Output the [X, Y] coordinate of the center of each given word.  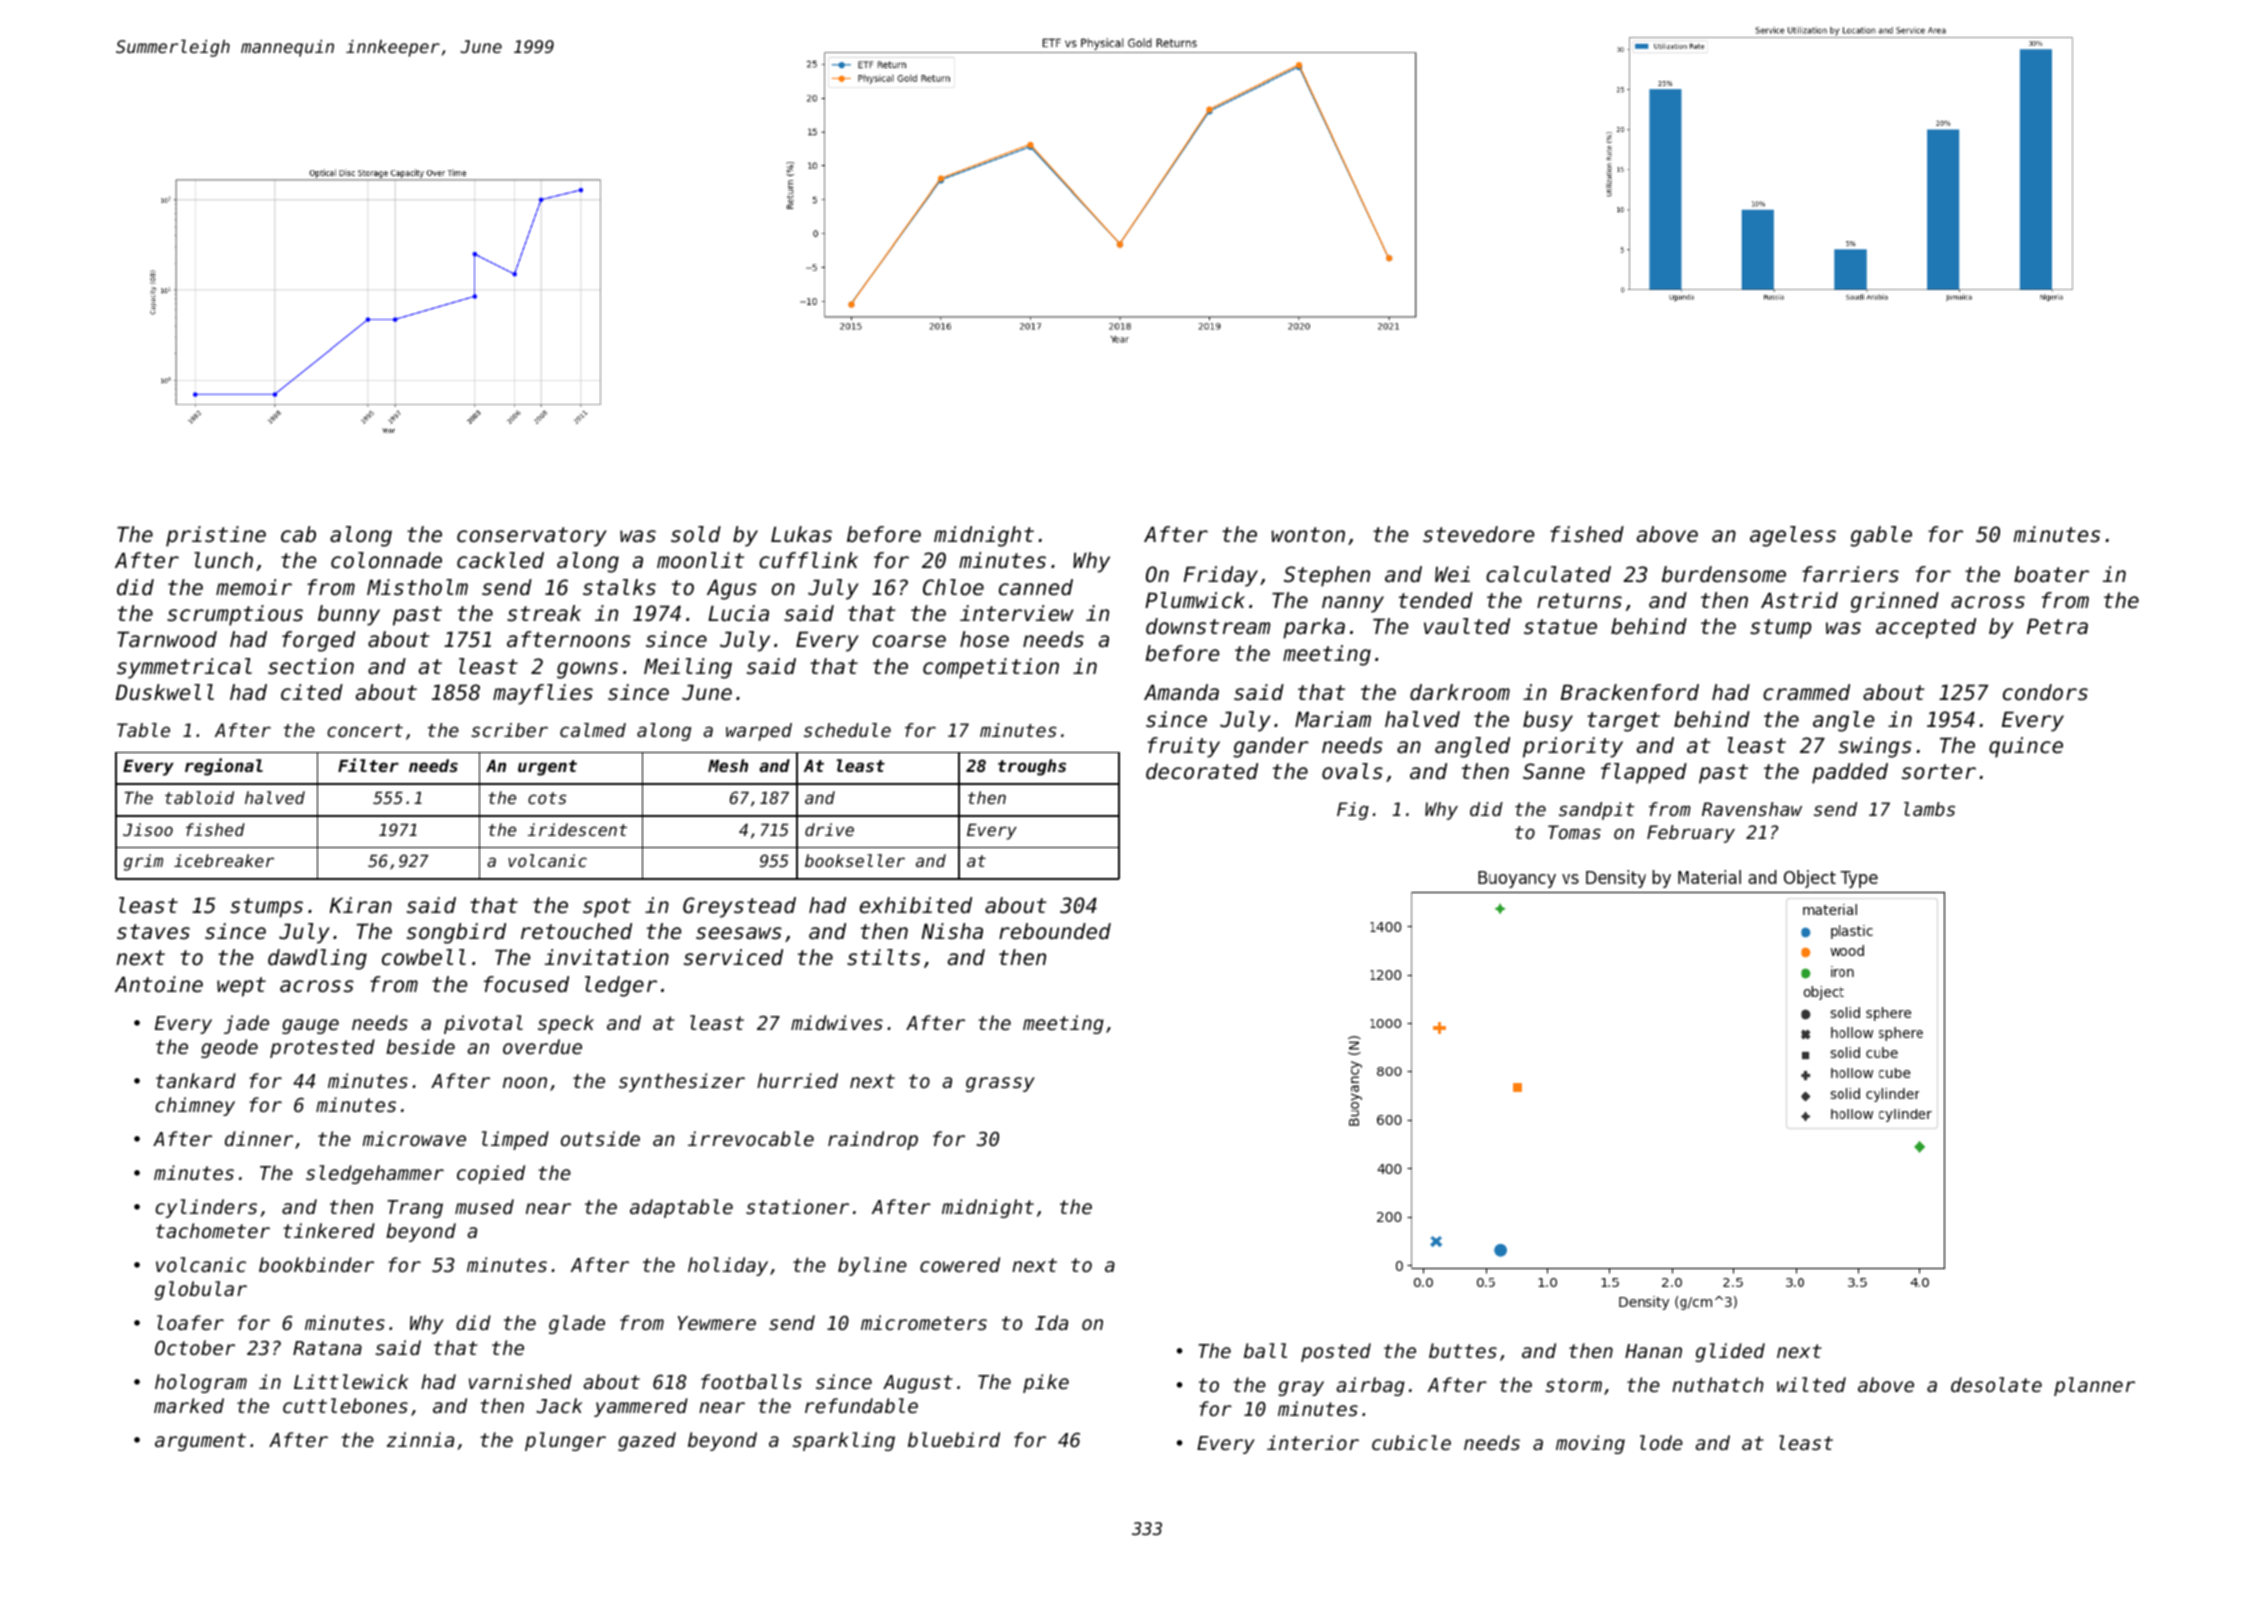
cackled [500, 560]
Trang [415, 1209]
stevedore [1478, 534]
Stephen [1327, 576]
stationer [797, 1206]
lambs [1929, 809]
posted [1336, 1352]
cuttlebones [345, 1405]
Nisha [952, 931]
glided [1730, 1352]
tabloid [199, 797]
